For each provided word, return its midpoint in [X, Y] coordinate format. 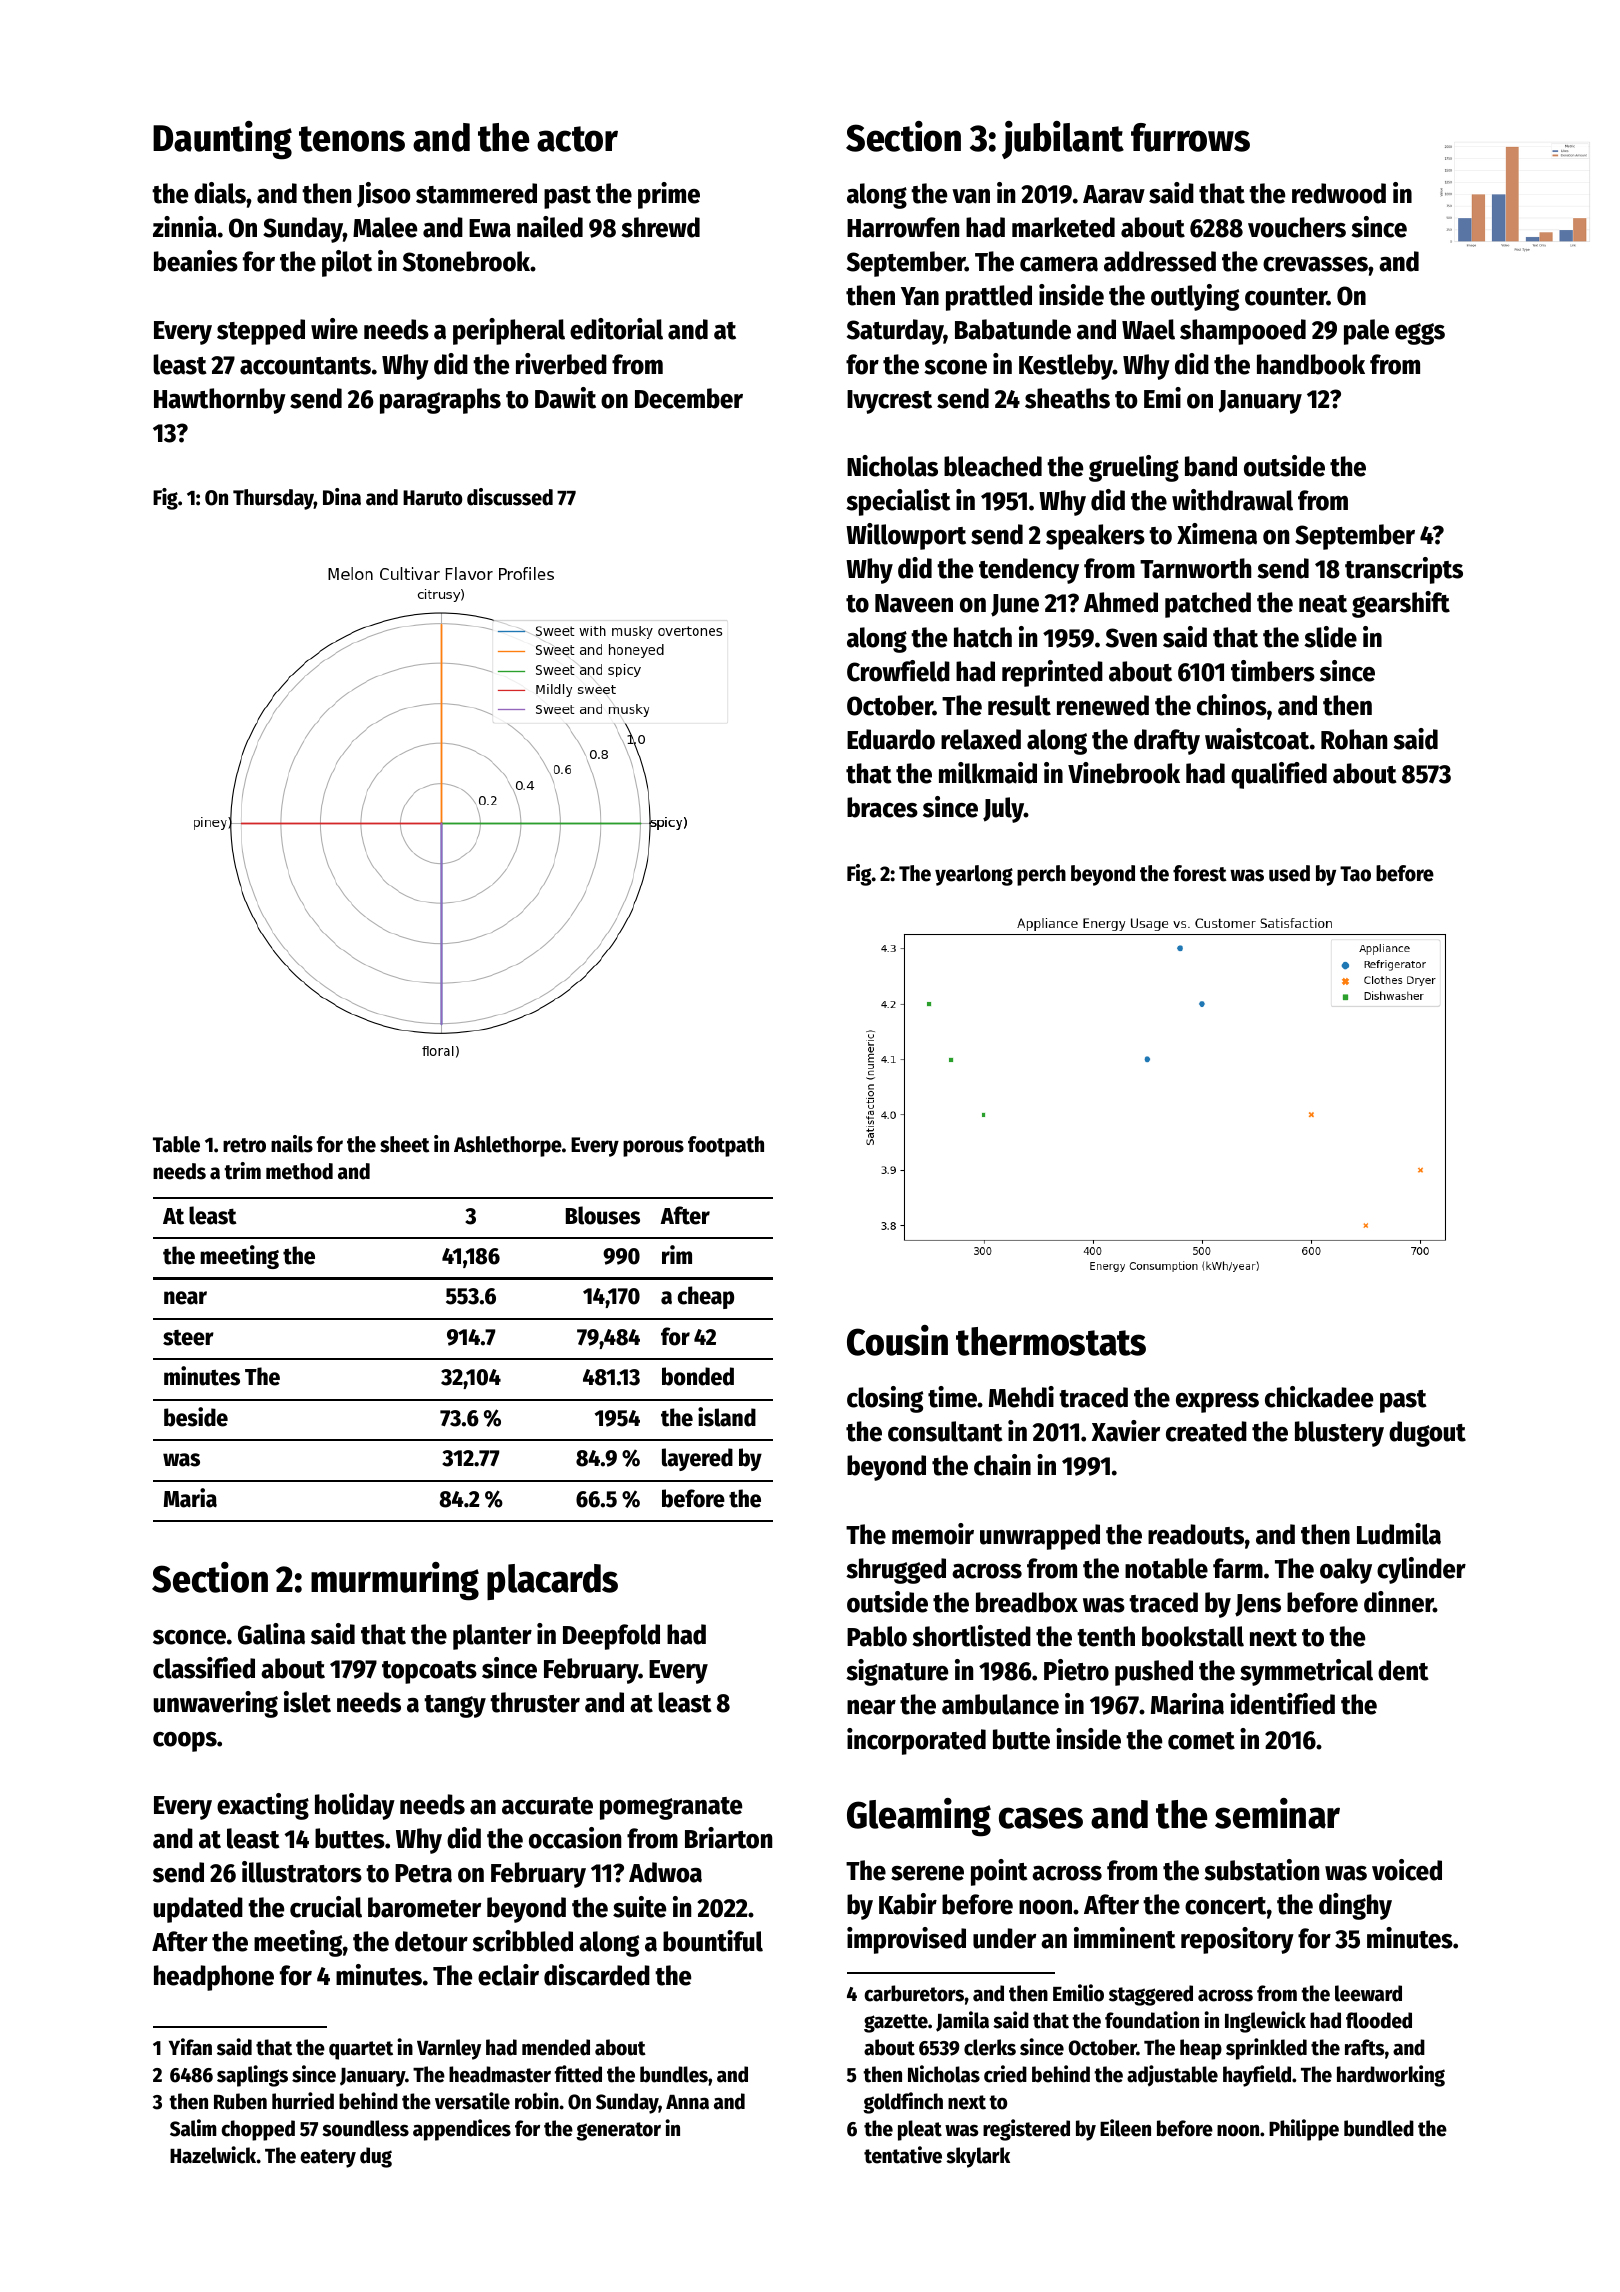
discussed [510, 497]
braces [882, 807]
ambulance [1000, 1704]
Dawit [565, 398]
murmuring [395, 1581]
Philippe [1304, 2130]
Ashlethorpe [508, 1146]
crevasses [1315, 264]
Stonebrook [466, 261]
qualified [1279, 775]
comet [1201, 1741]
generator [618, 2131]
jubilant [1063, 140]
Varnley [449, 2049]
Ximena [1217, 534]
